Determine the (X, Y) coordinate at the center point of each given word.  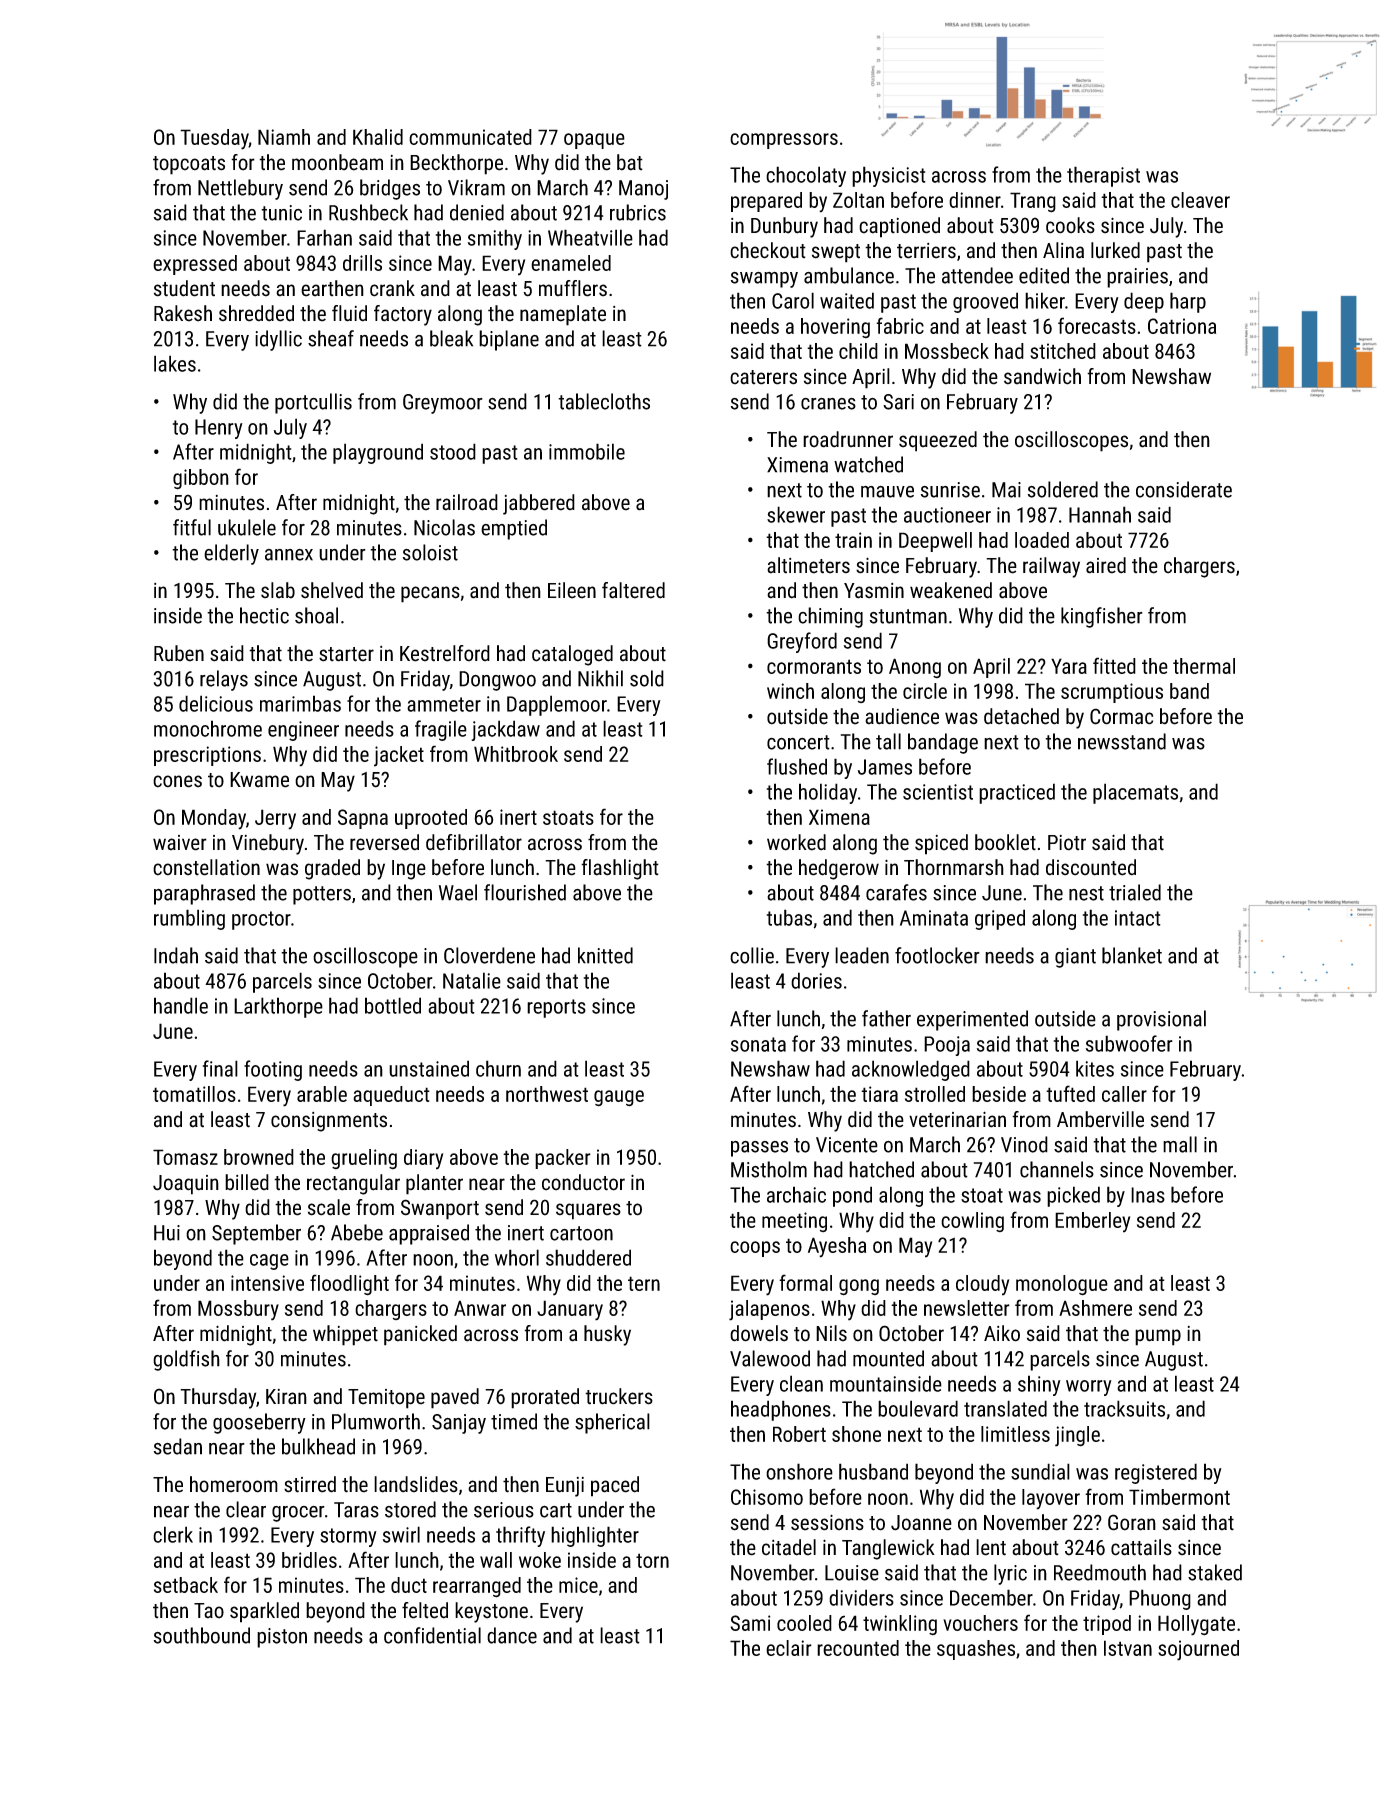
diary (423, 1159)
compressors (784, 141)
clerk (173, 1534)
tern (644, 1283)
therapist (1103, 176)
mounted (888, 1358)
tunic (281, 213)
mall (1180, 1144)
